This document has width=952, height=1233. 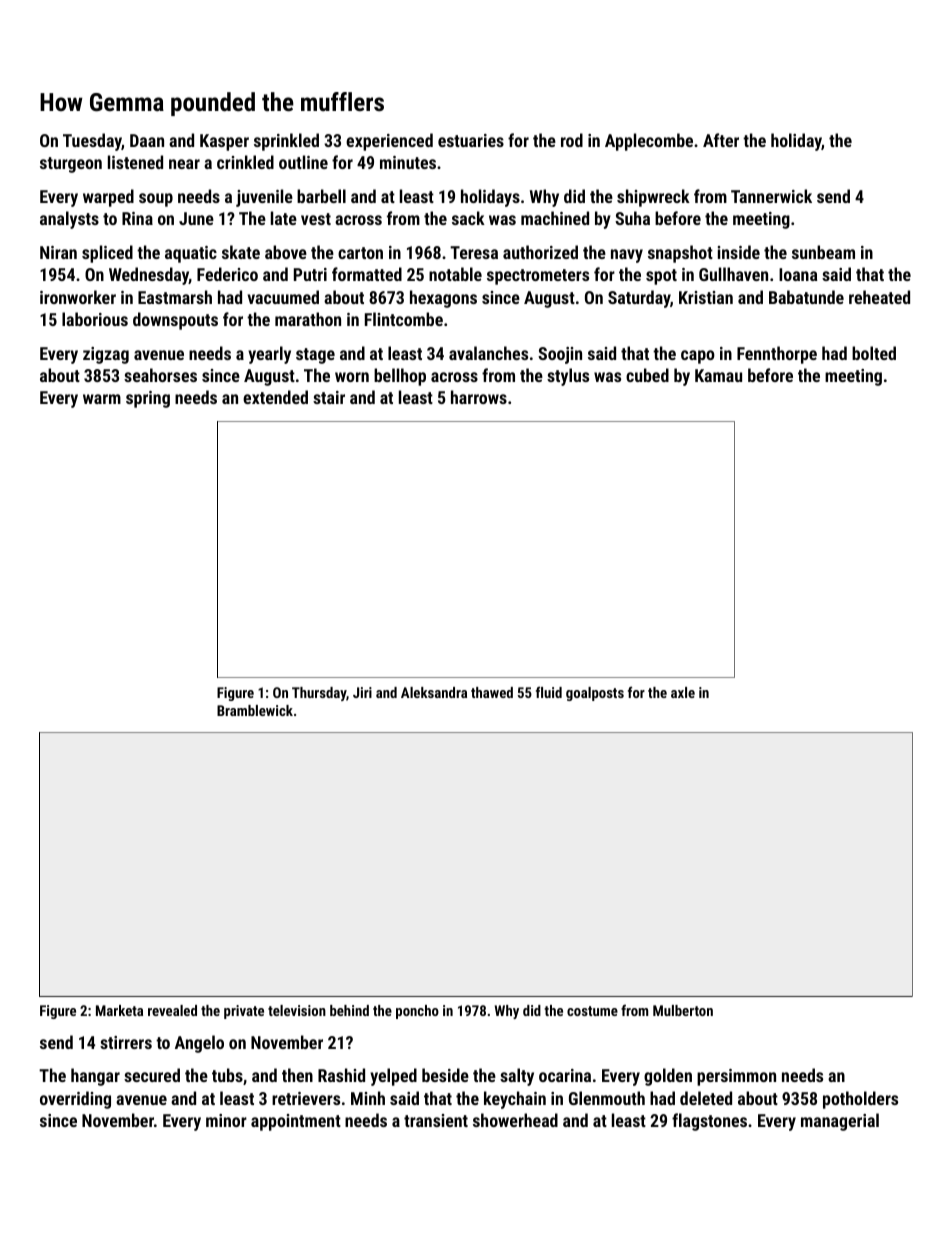 What do you see at coordinates (718, 375) in the document?
I see `Kamau` at bounding box center [718, 375].
